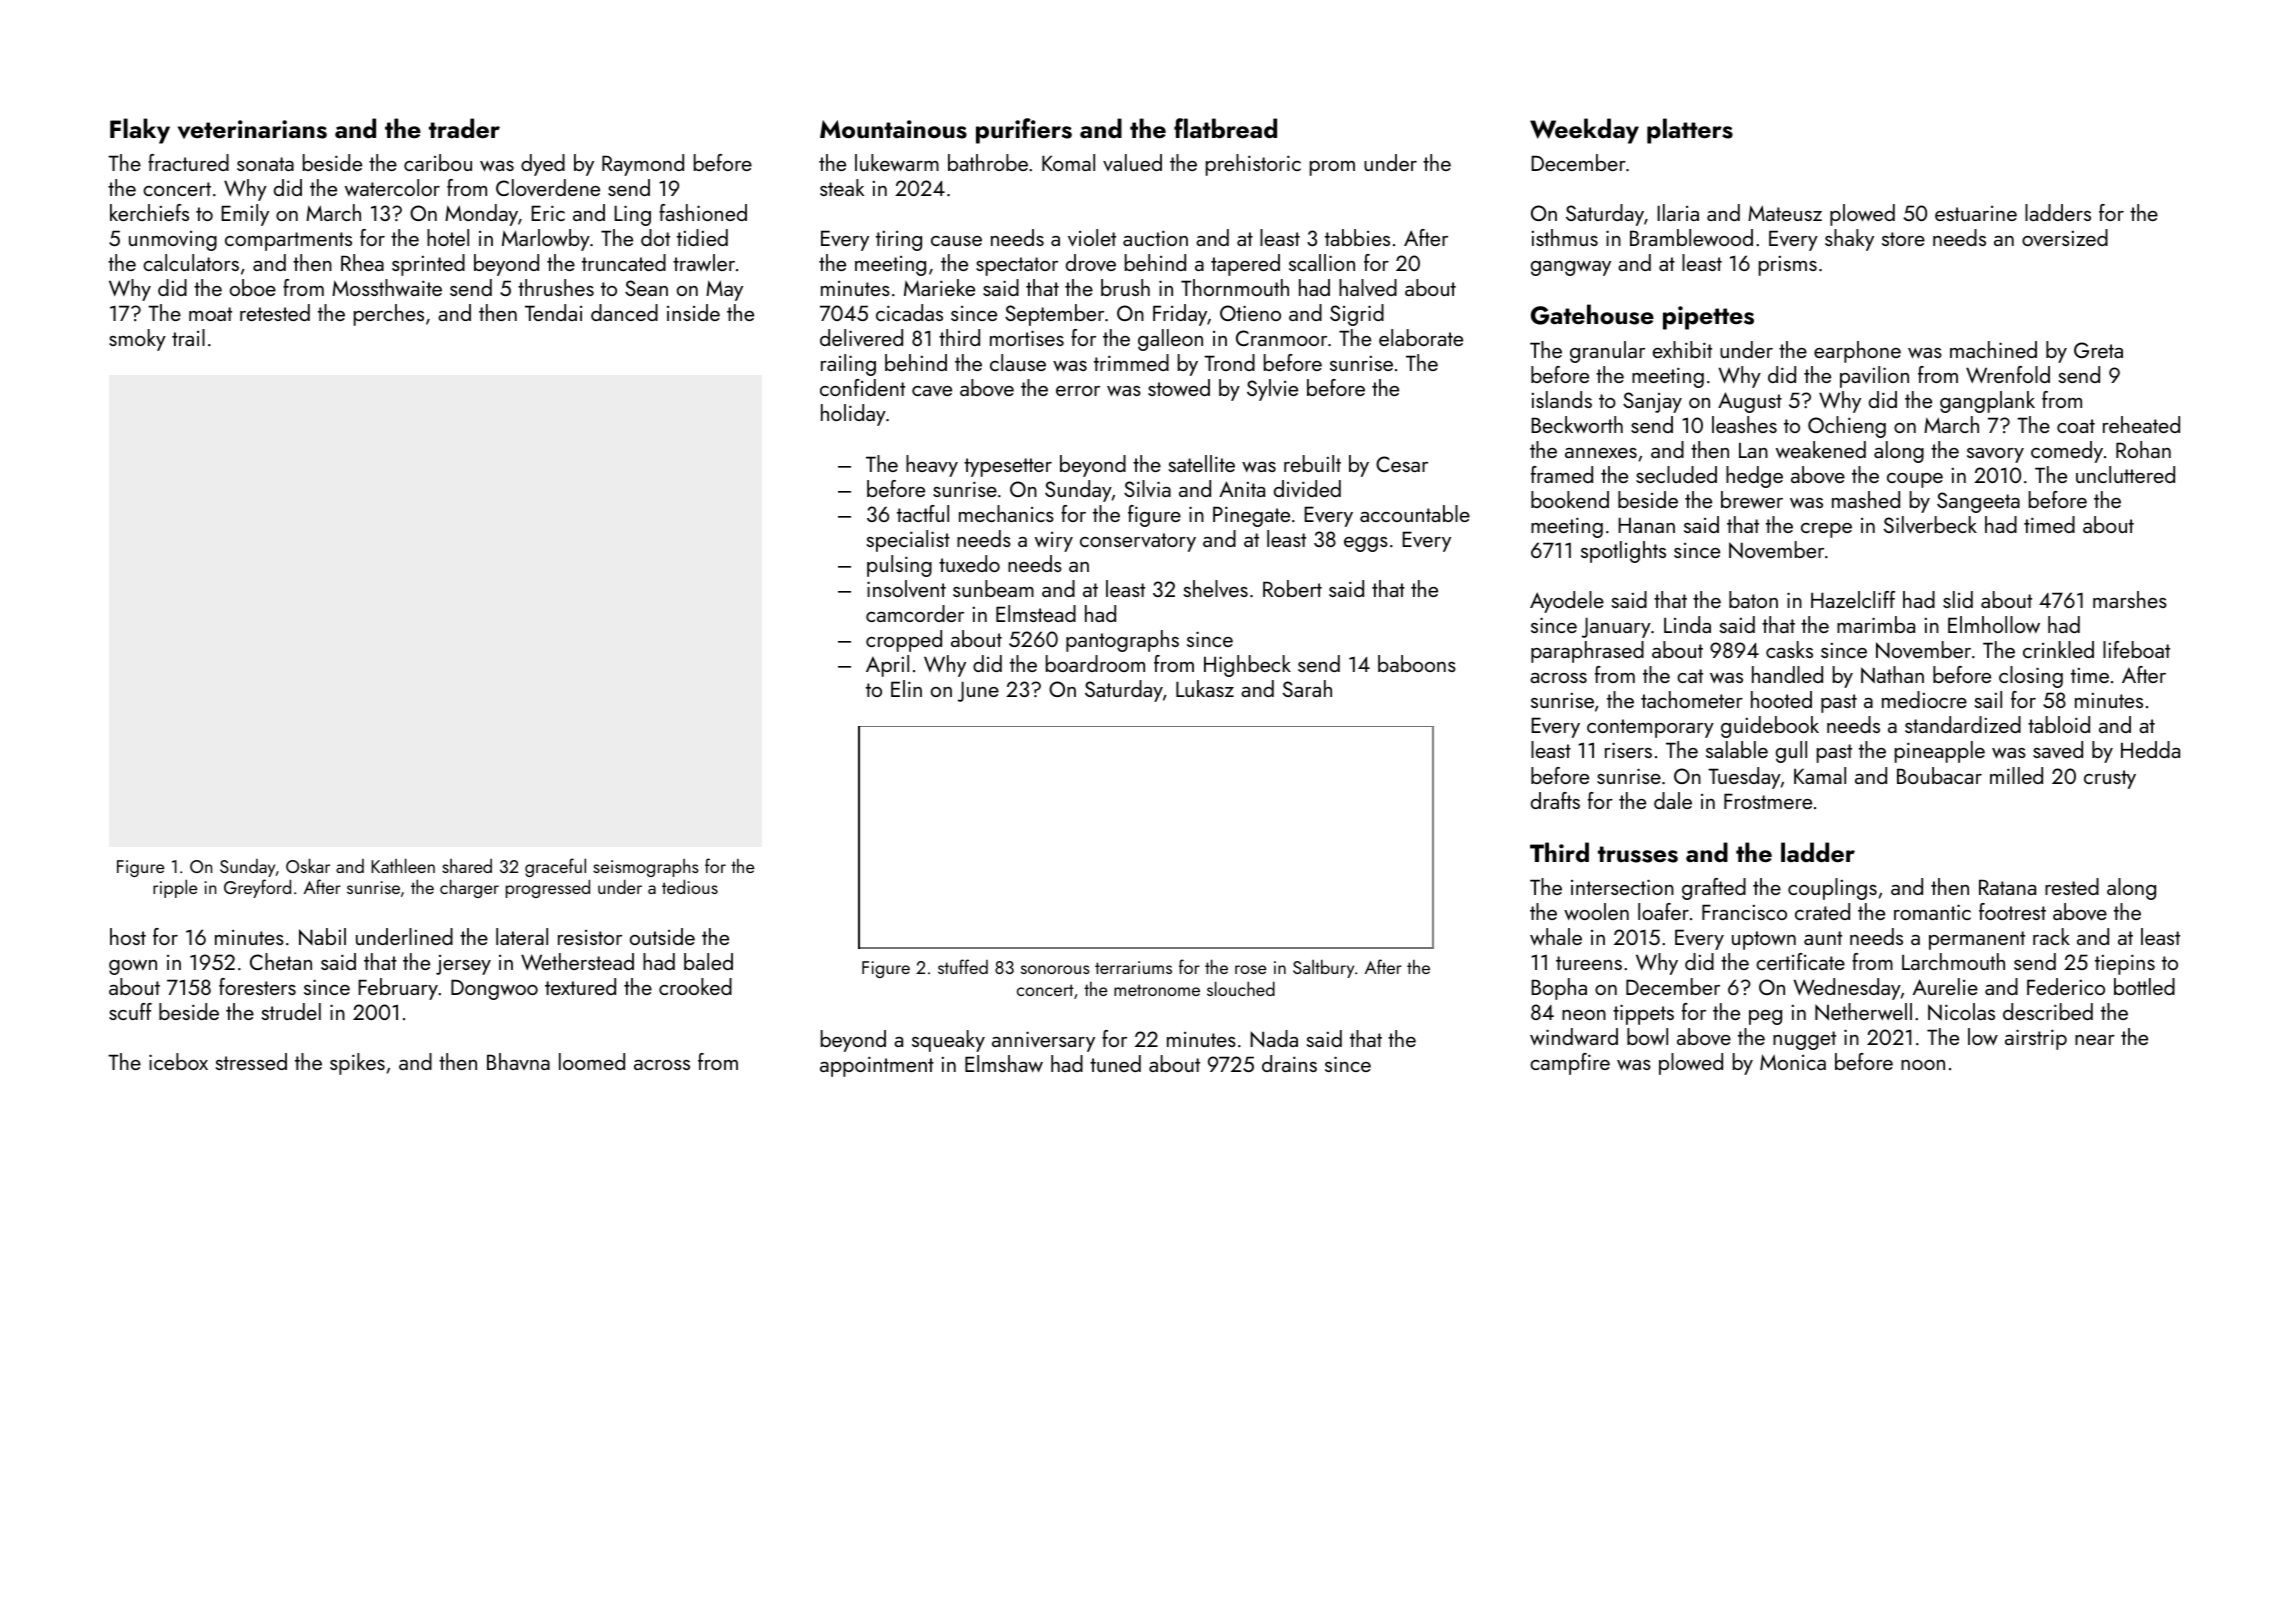 This screenshot has width=2292, height=1620. I want to click on Rhea, so click(362, 262).
